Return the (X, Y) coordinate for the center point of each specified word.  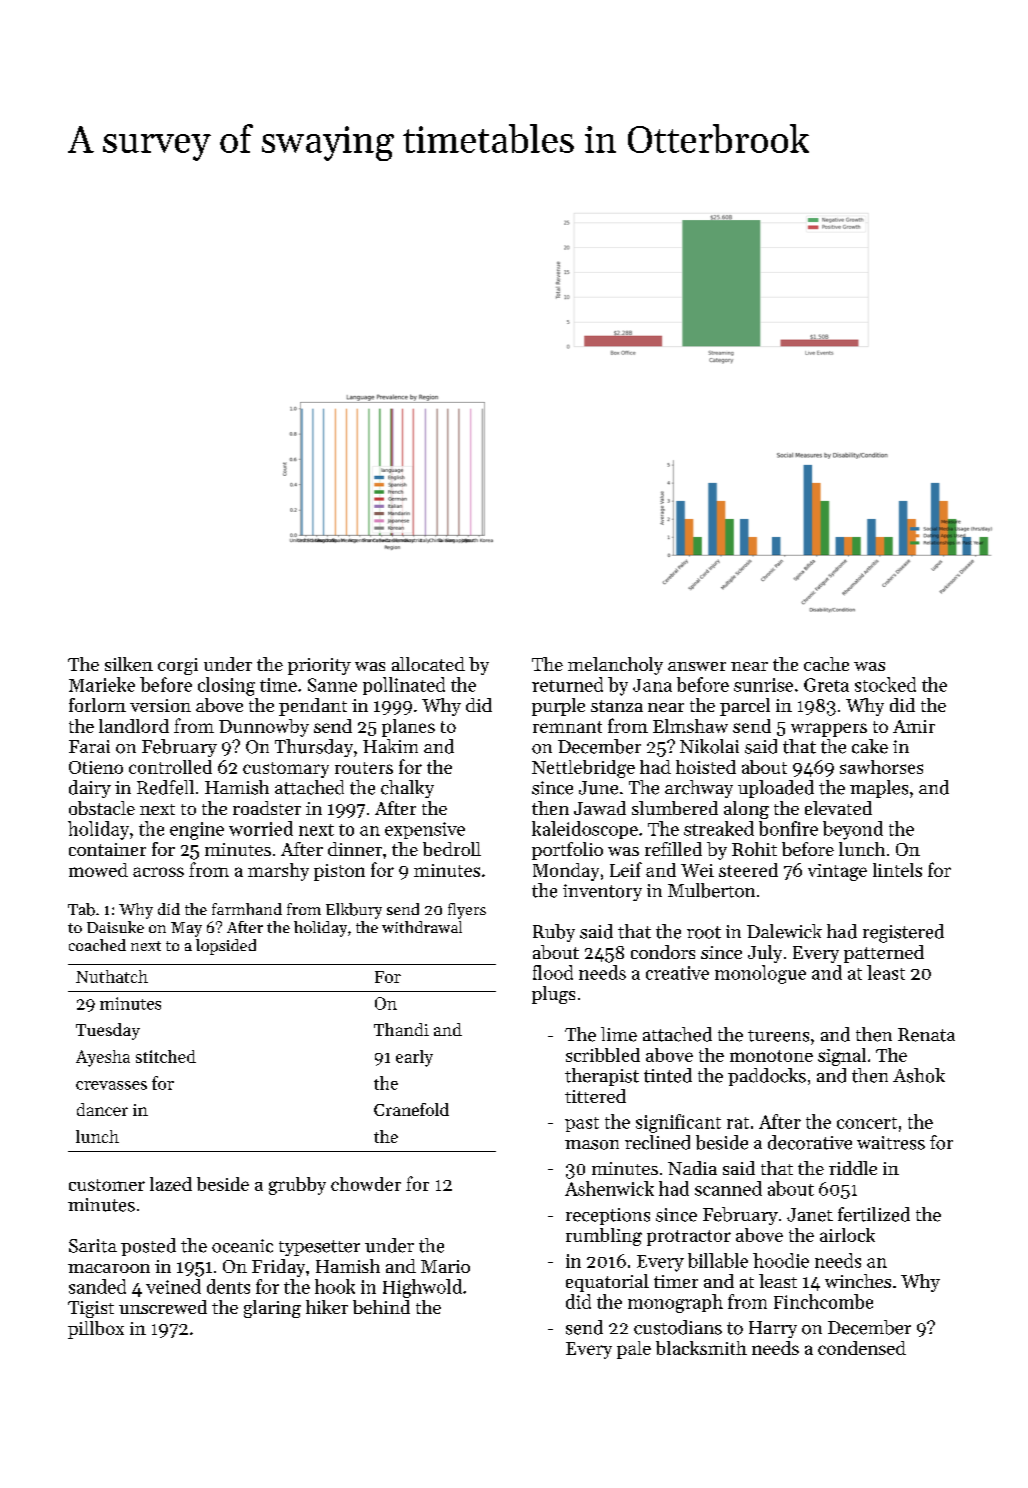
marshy (278, 872)
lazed (171, 1184)
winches (858, 1281)
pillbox (96, 1330)
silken (129, 664)
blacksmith (701, 1348)
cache (826, 664)
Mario (445, 1266)
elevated (838, 808)
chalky (407, 789)
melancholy (615, 666)
